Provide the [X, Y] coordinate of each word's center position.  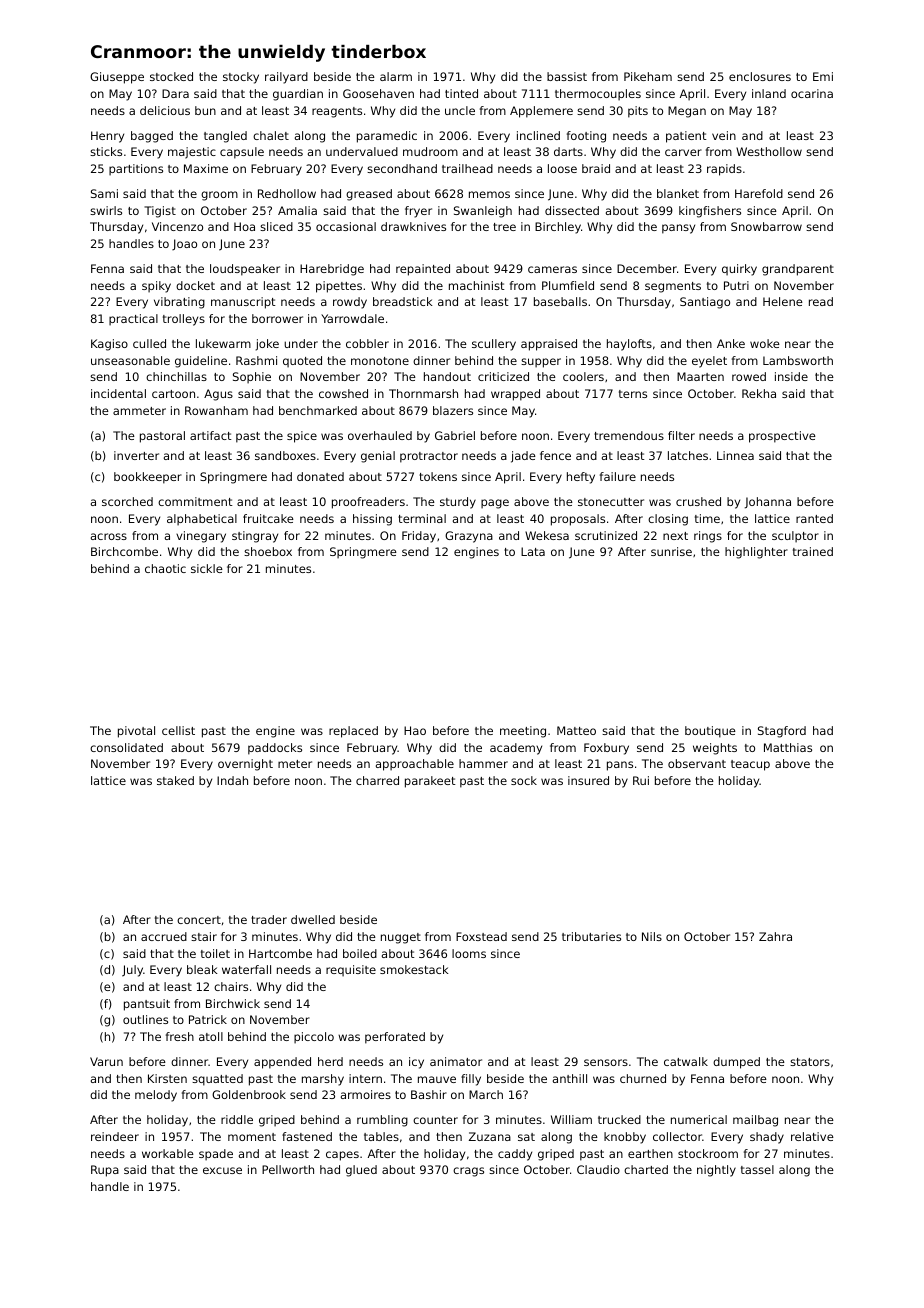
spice [302, 437]
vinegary [201, 537]
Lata [533, 551]
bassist [567, 76]
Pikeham [648, 76]
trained [813, 551]
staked [175, 780]
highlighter [756, 553]
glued [361, 1171]
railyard [286, 78]
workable [168, 1153]
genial [378, 457]
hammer [483, 763]
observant [697, 763]
